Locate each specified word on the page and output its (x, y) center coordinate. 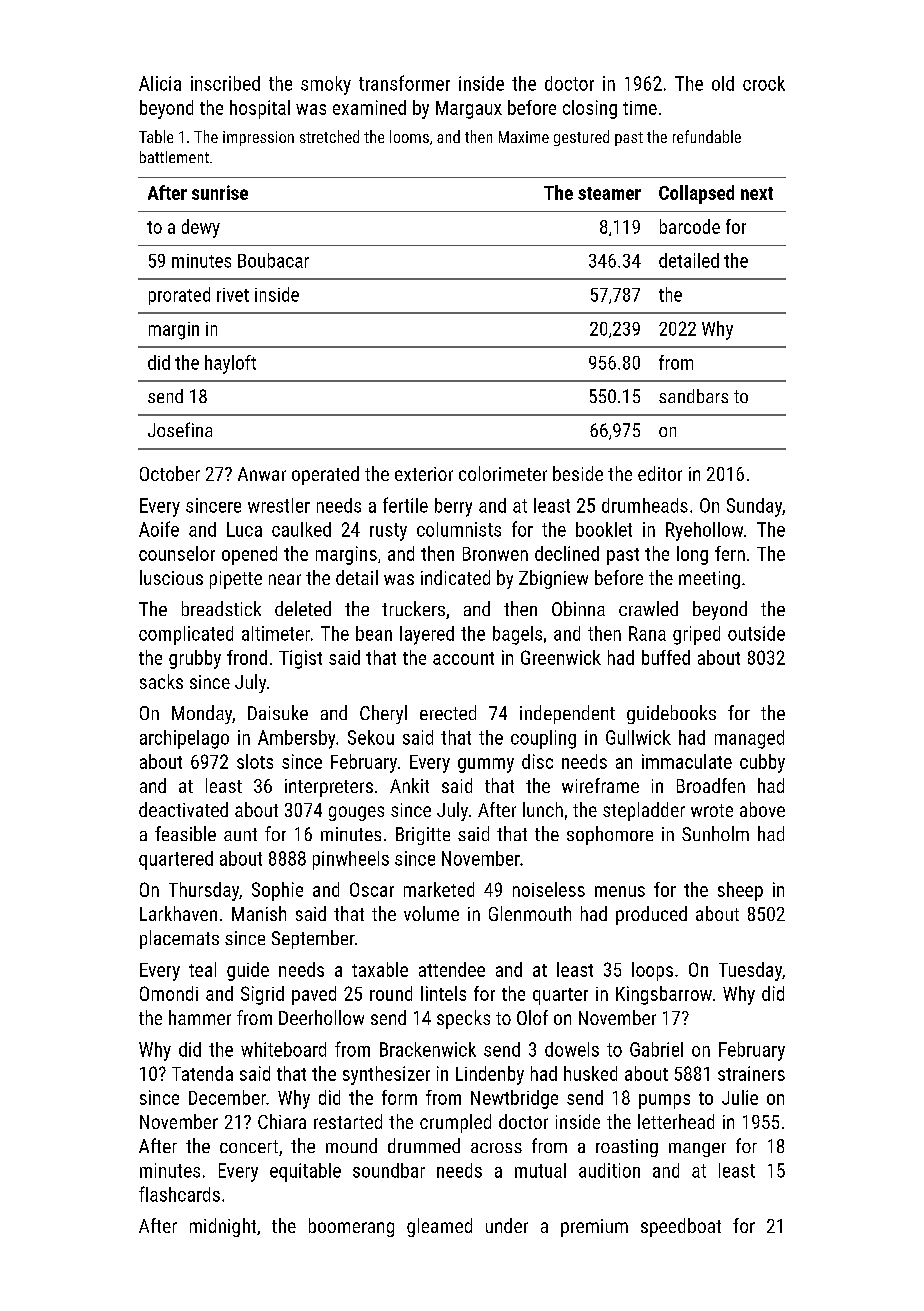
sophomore (610, 835)
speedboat (681, 1227)
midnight (223, 1227)
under (507, 1225)
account (463, 658)
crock (764, 83)
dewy (201, 228)
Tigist (300, 659)
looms (409, 136)
